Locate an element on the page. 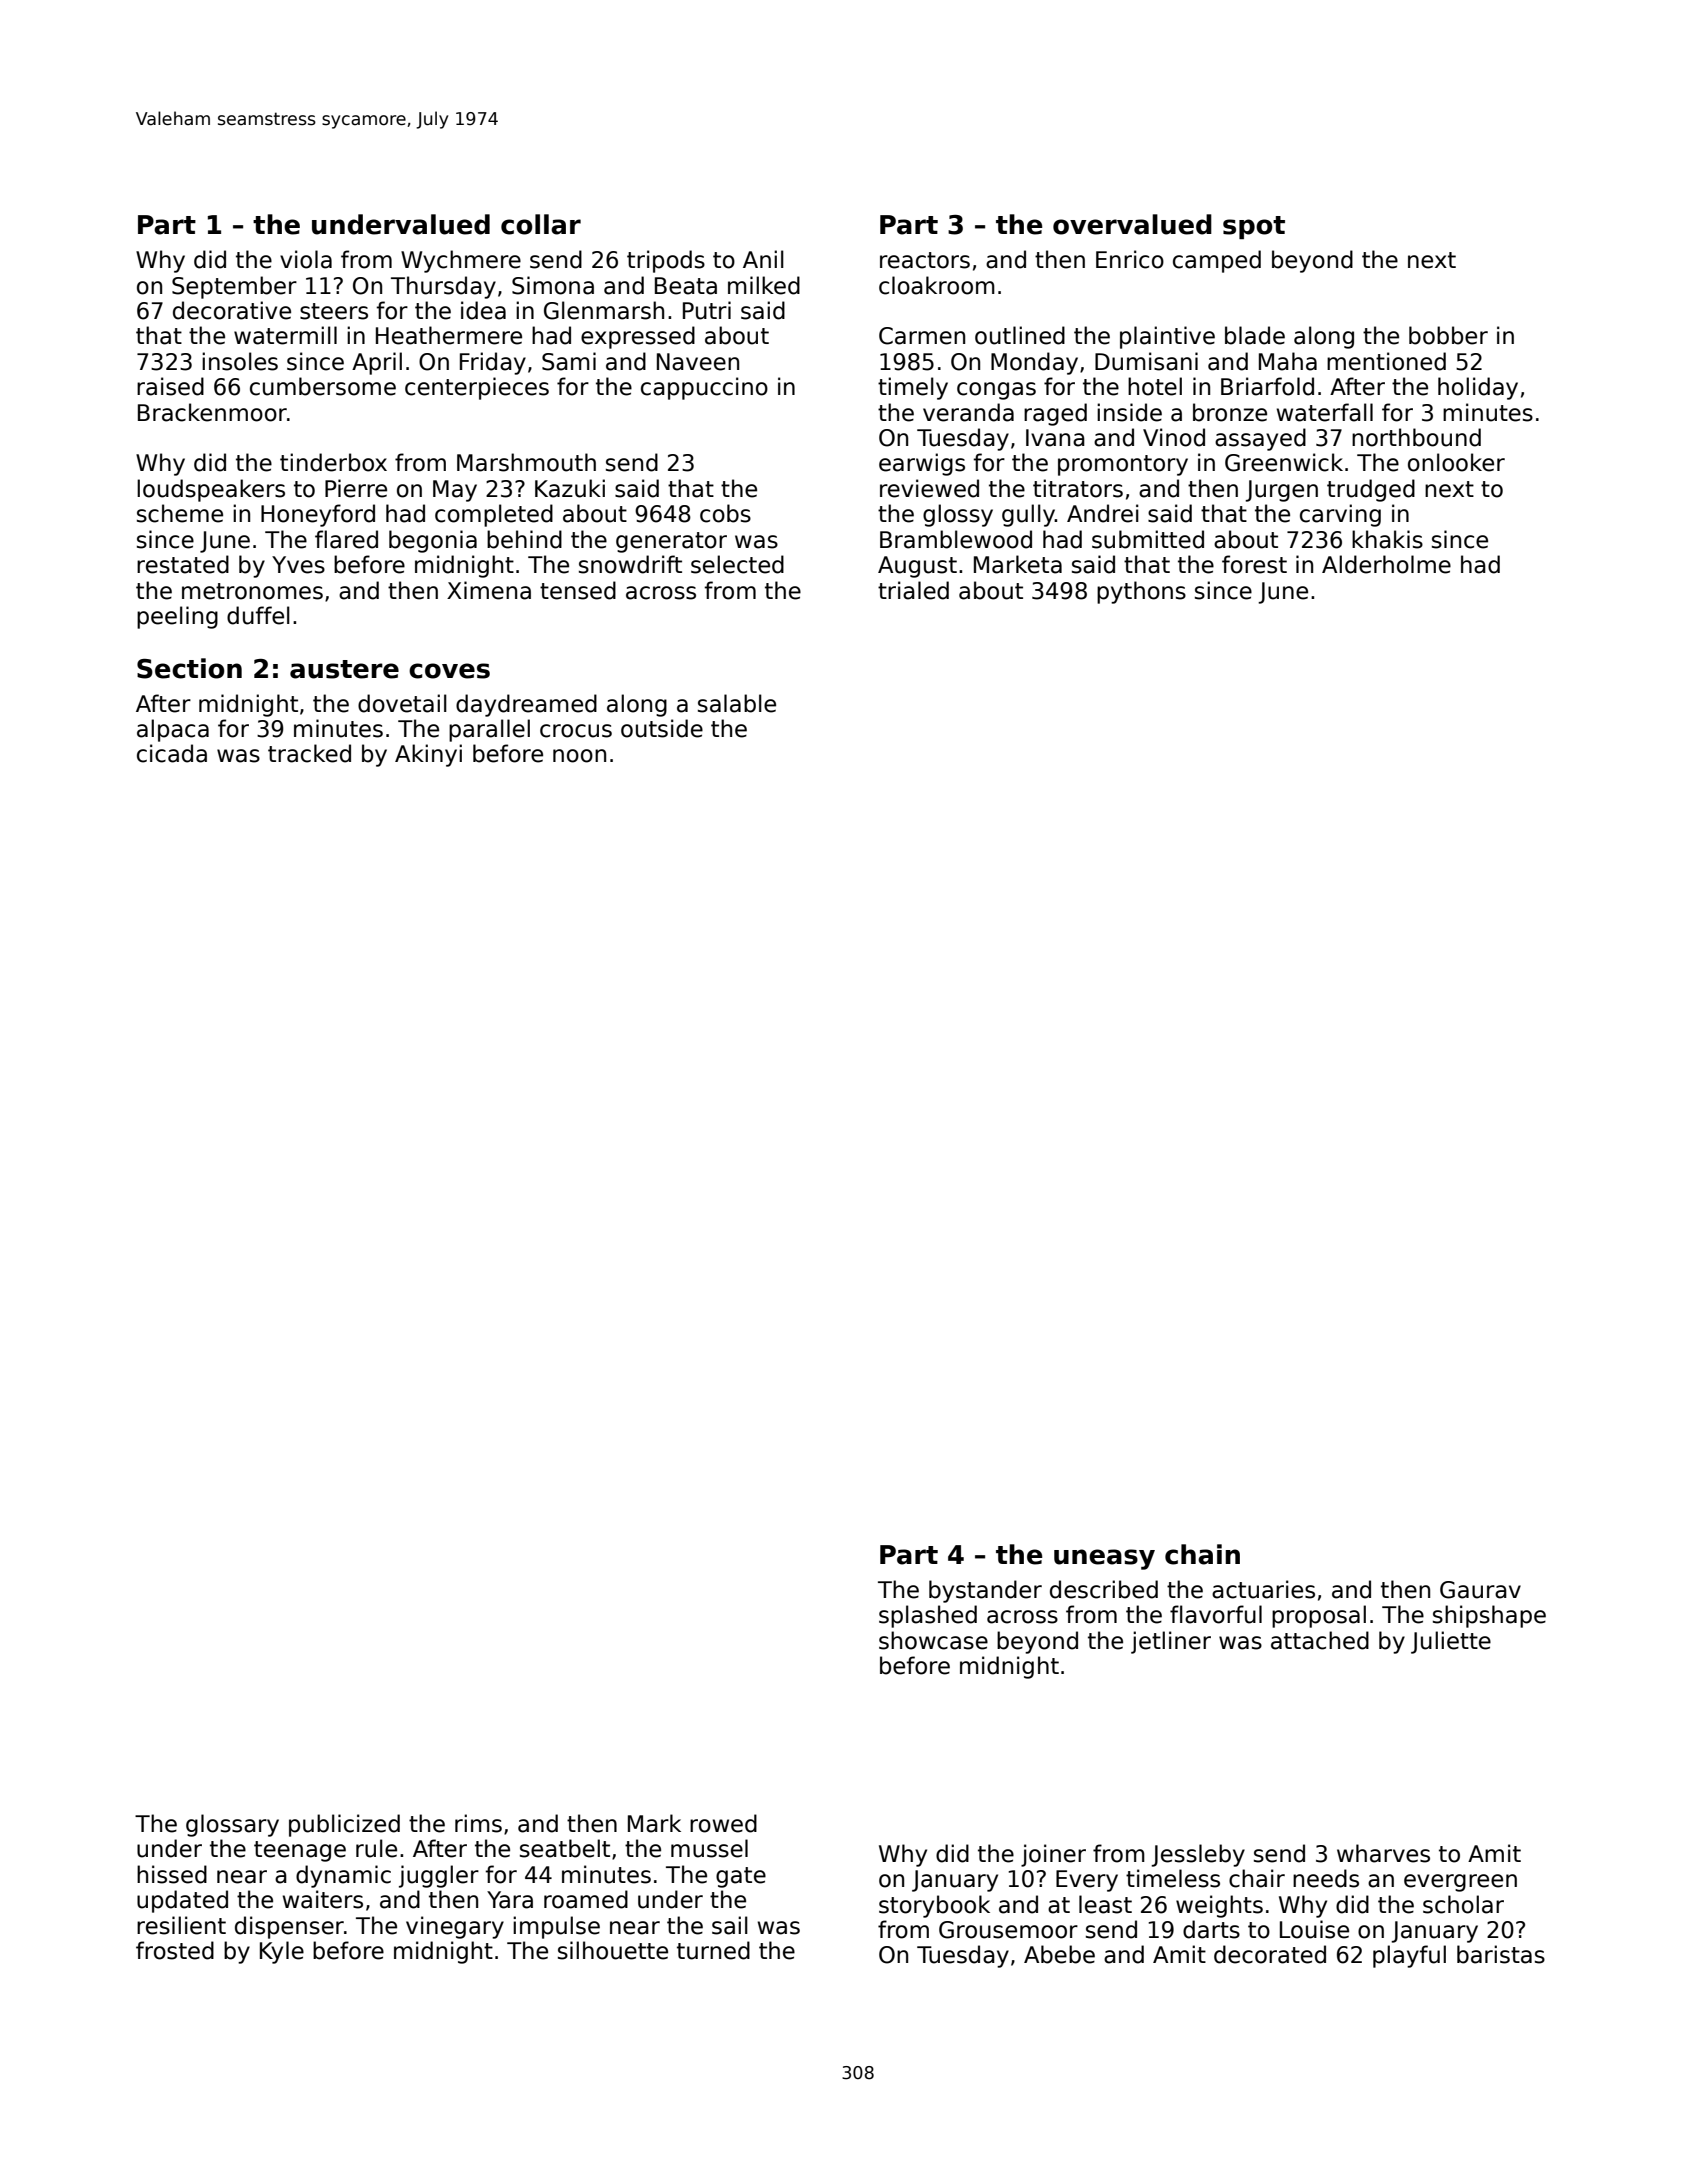 This image has height=2178, width=1683. Akinyi is located at coordinates (428, 755).
